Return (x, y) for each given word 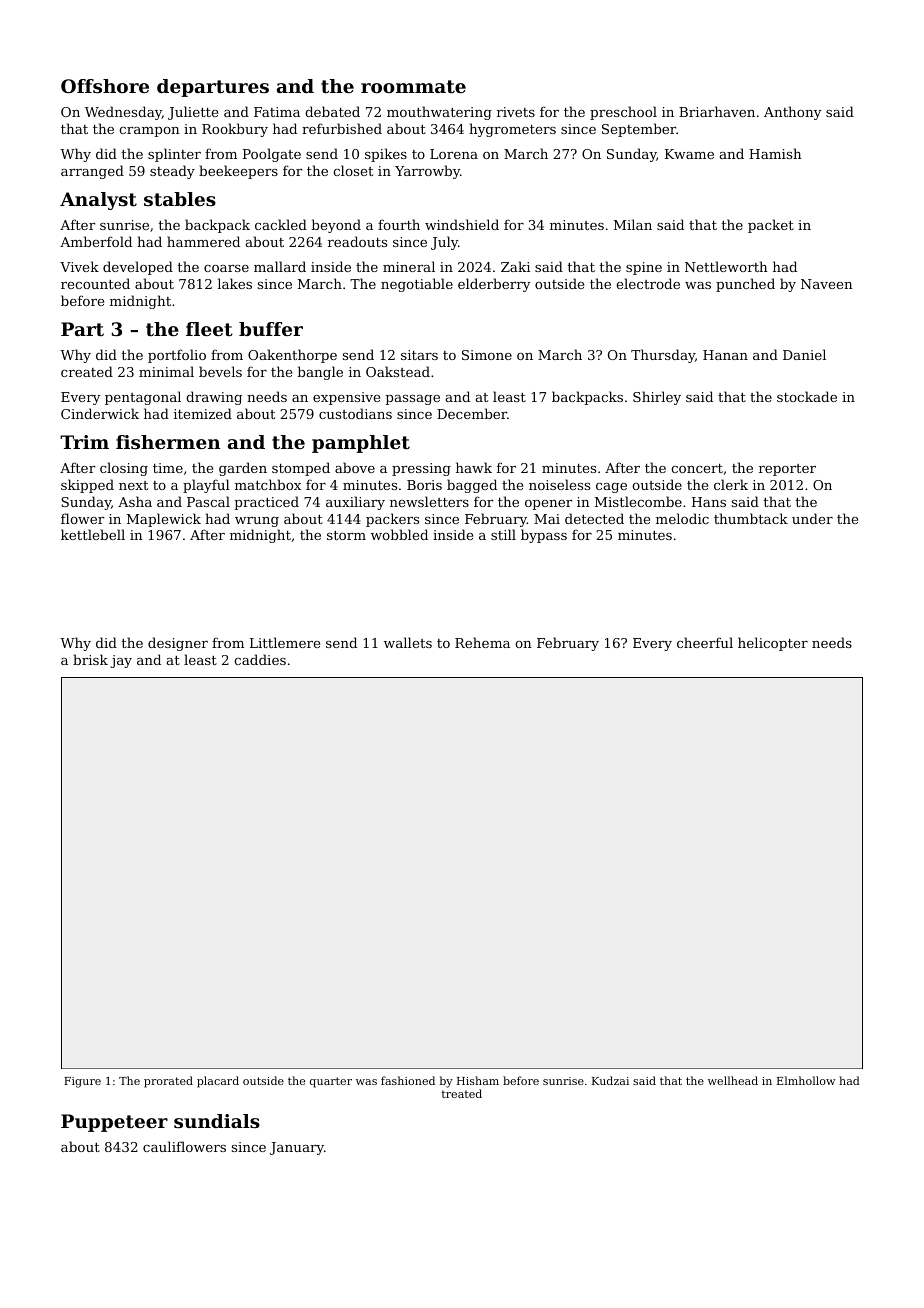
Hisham (478, 1080)
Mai (547, 519)
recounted (95, 283)
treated (461, 1093)
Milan (633, 224)
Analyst (98, 201)
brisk (90, 659)
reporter (787, 470)
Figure (82, 1082)
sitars (419, 355)
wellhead (733, 1080)
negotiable (417, 285)
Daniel (804, 354)
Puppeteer (114, 1123)
